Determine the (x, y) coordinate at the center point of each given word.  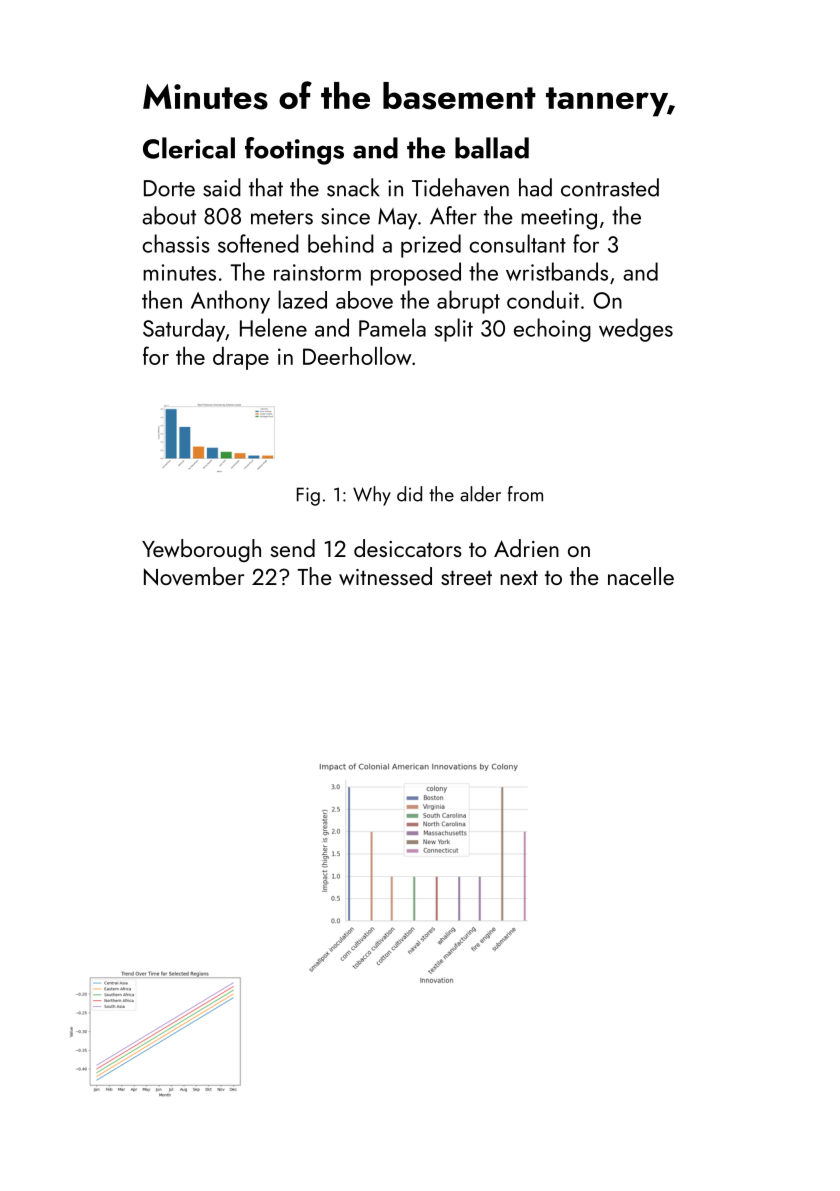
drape (241, 358)
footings (294, 151)
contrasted (610, 187)
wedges (636, 330)
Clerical (189, 148)
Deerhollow (357, 356)
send (293, 548)
